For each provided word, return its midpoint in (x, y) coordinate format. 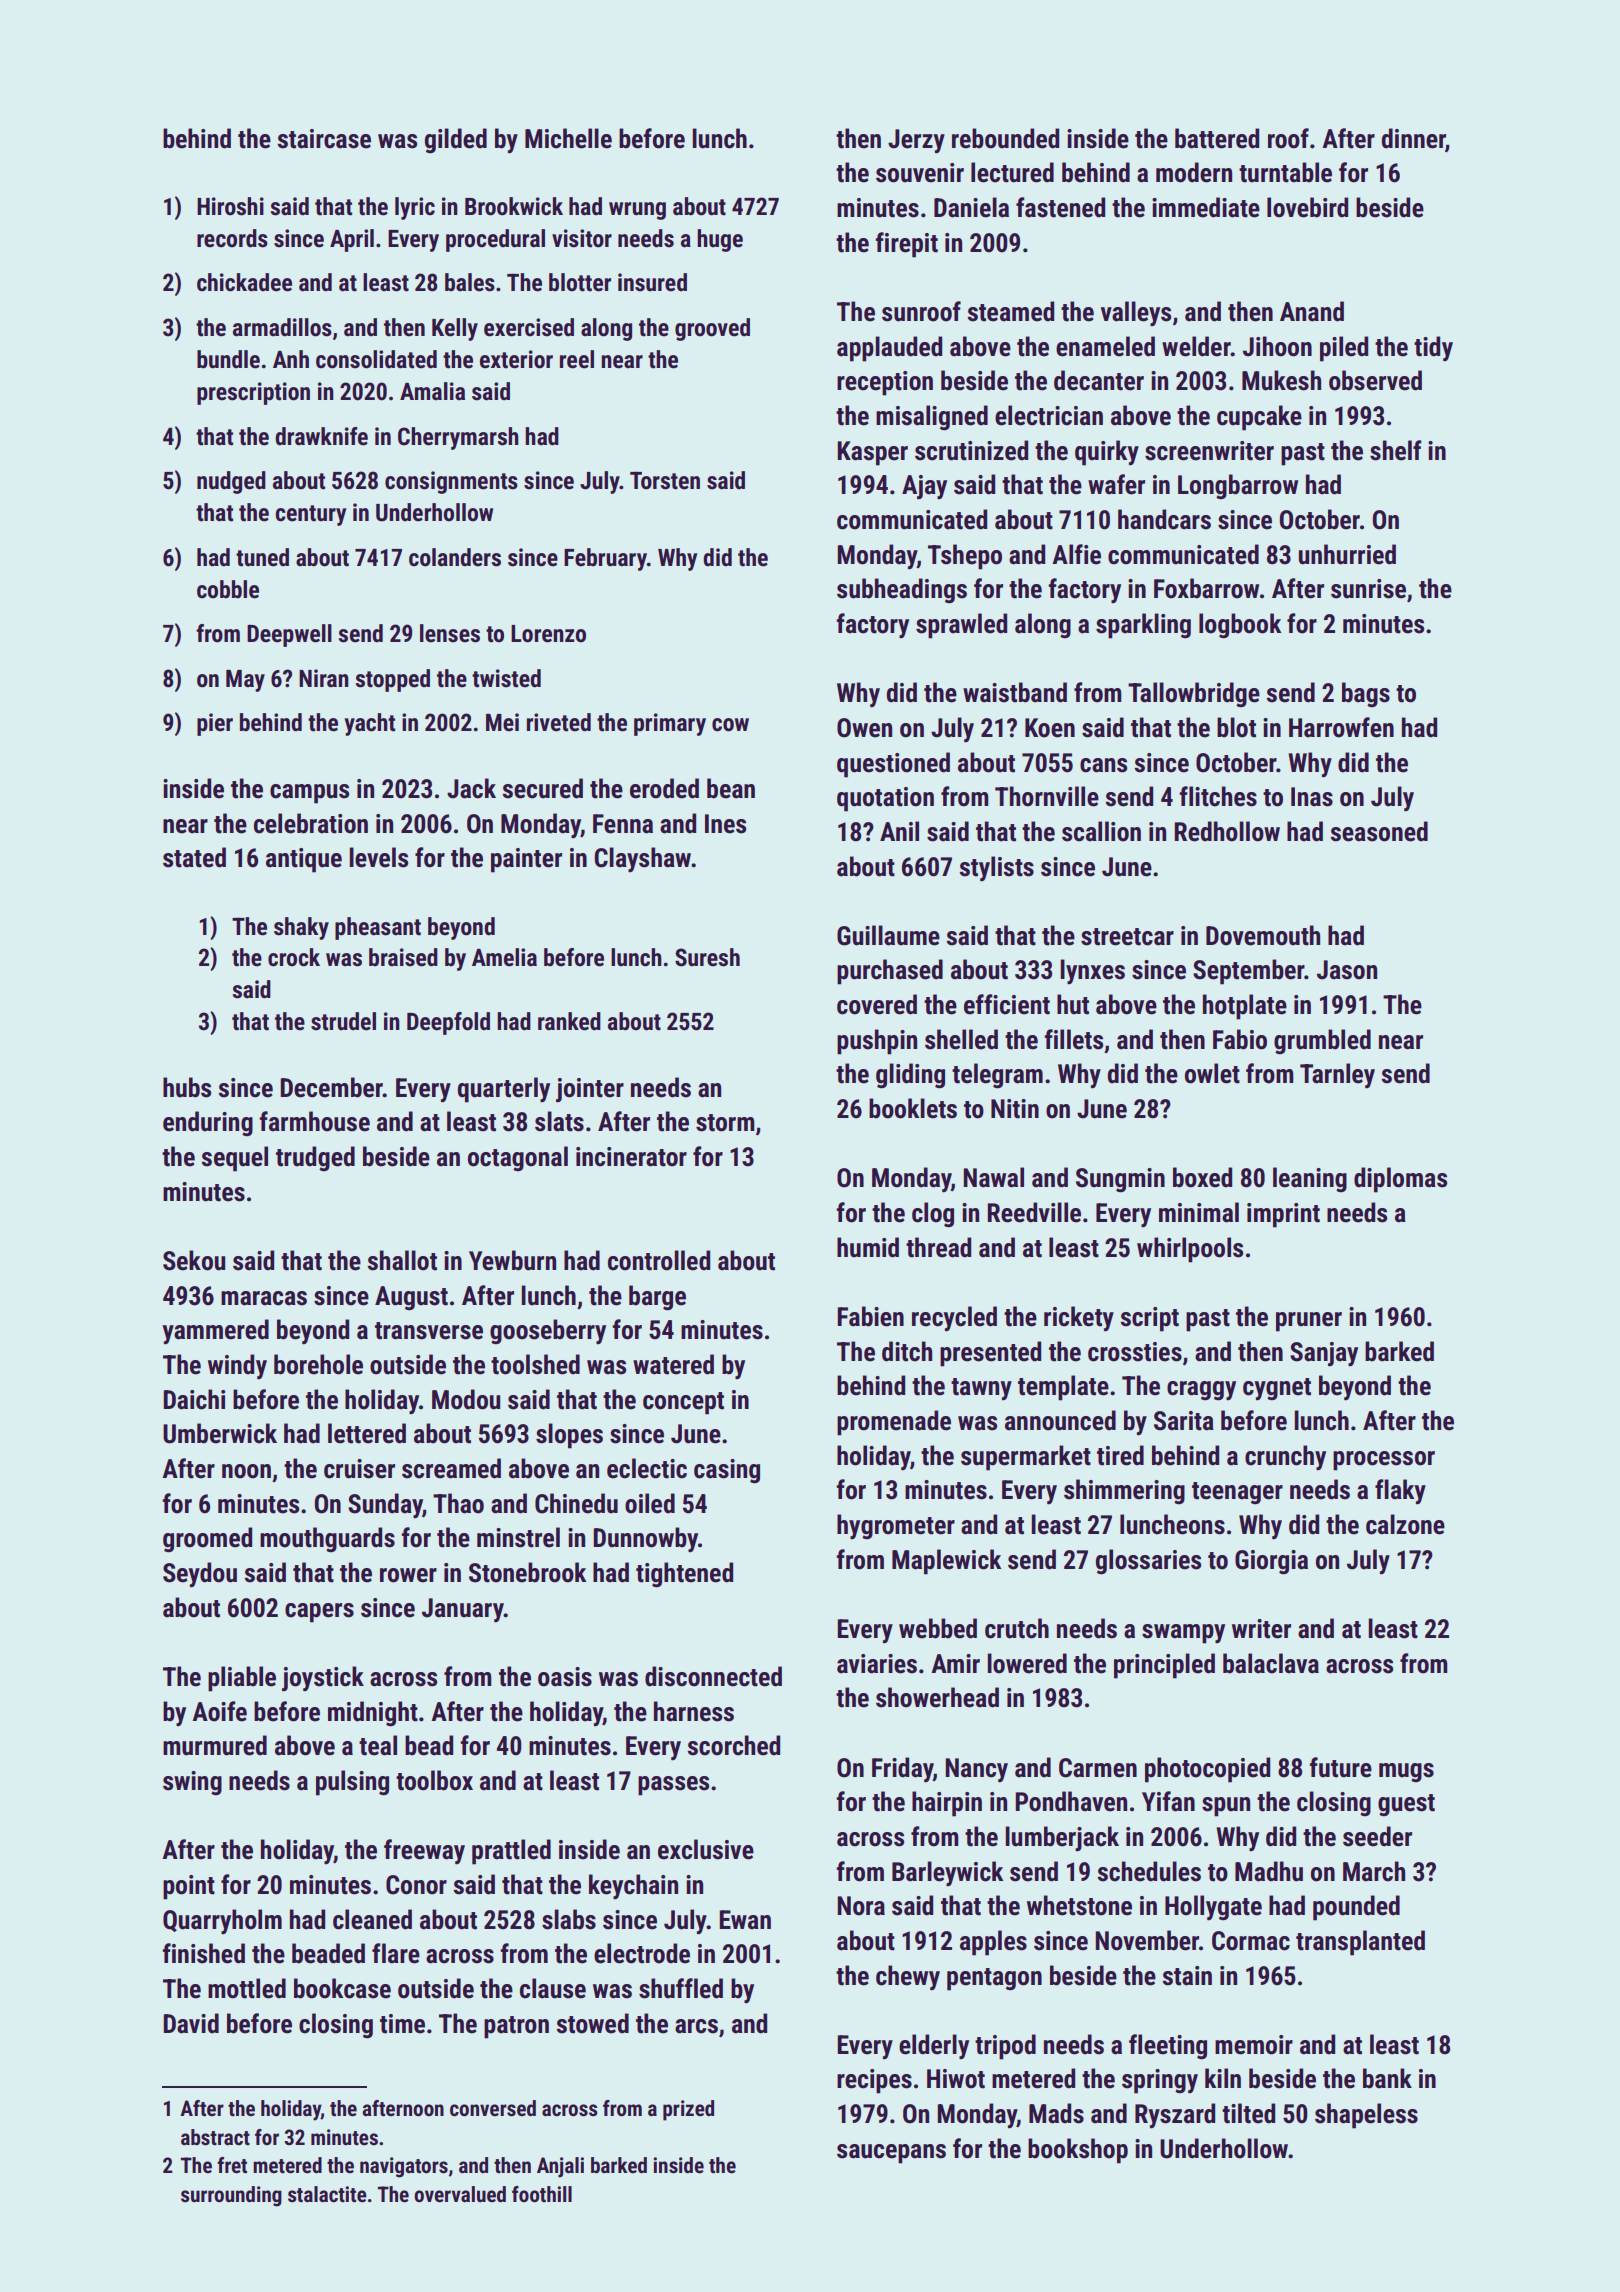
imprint (1283, 1215)
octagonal (518, 1159)
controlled (659, 1260)
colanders (455, 557)
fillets (1073, 1039)
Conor (416, 1885)
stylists (996, 869)
